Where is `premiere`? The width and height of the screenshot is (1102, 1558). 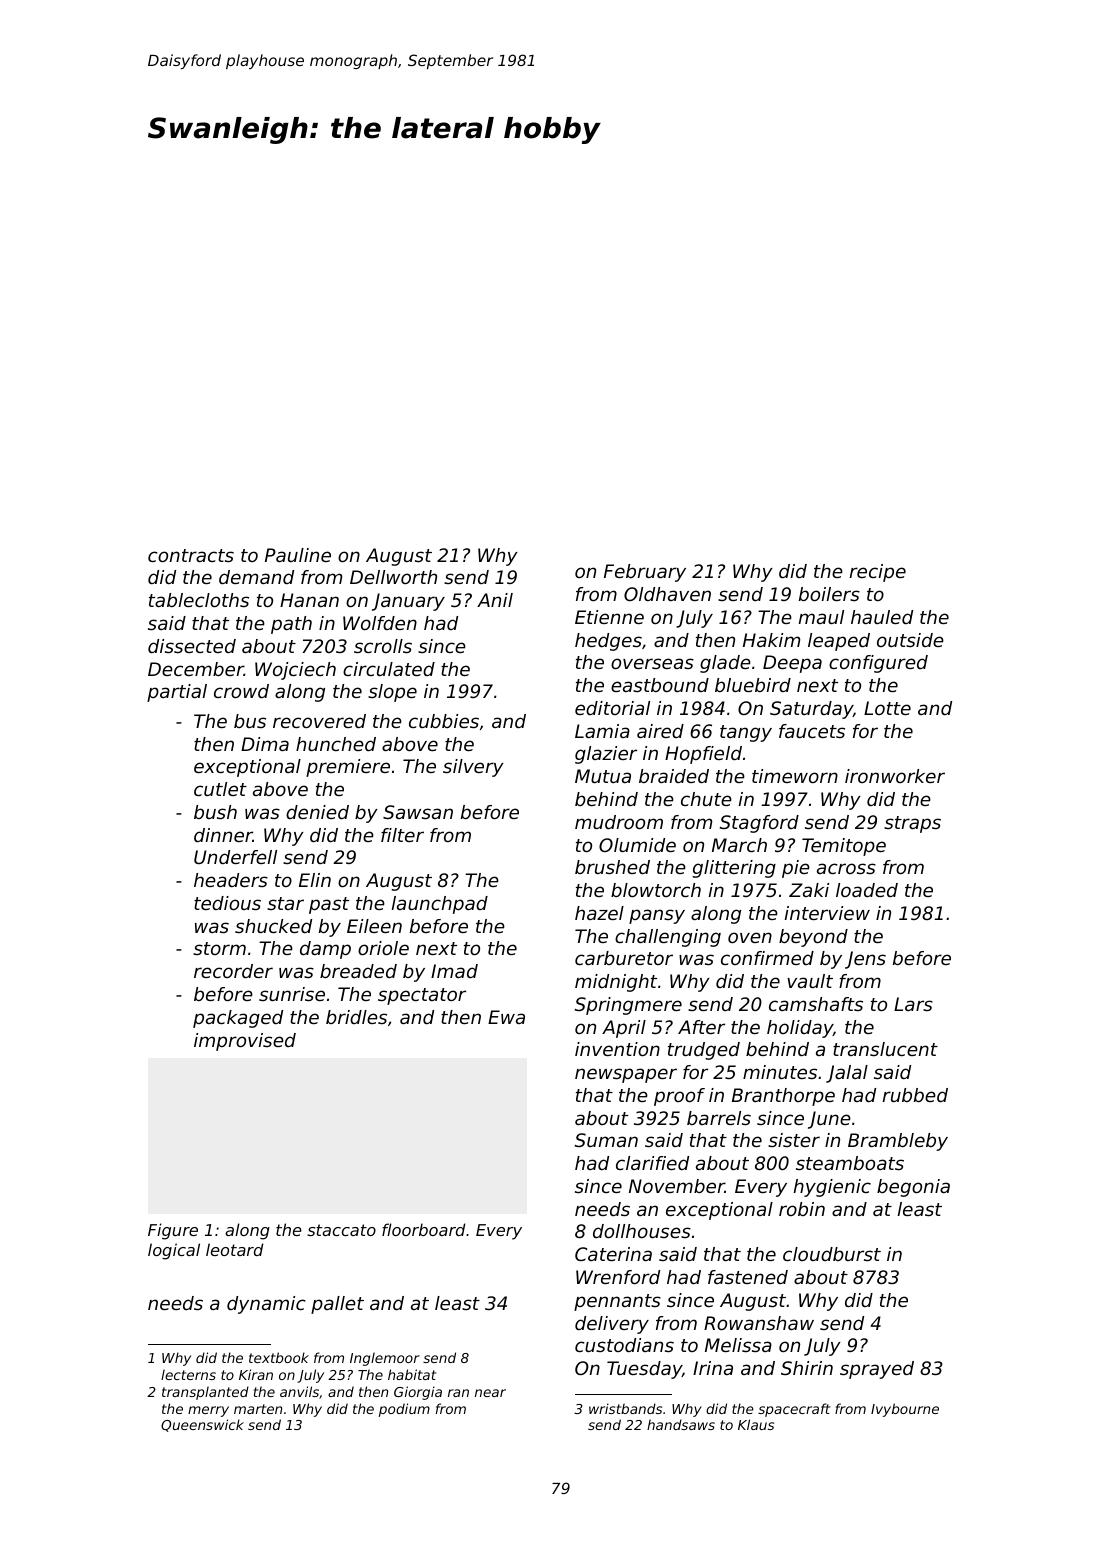
premiere is located at coordinates (348, 768).
